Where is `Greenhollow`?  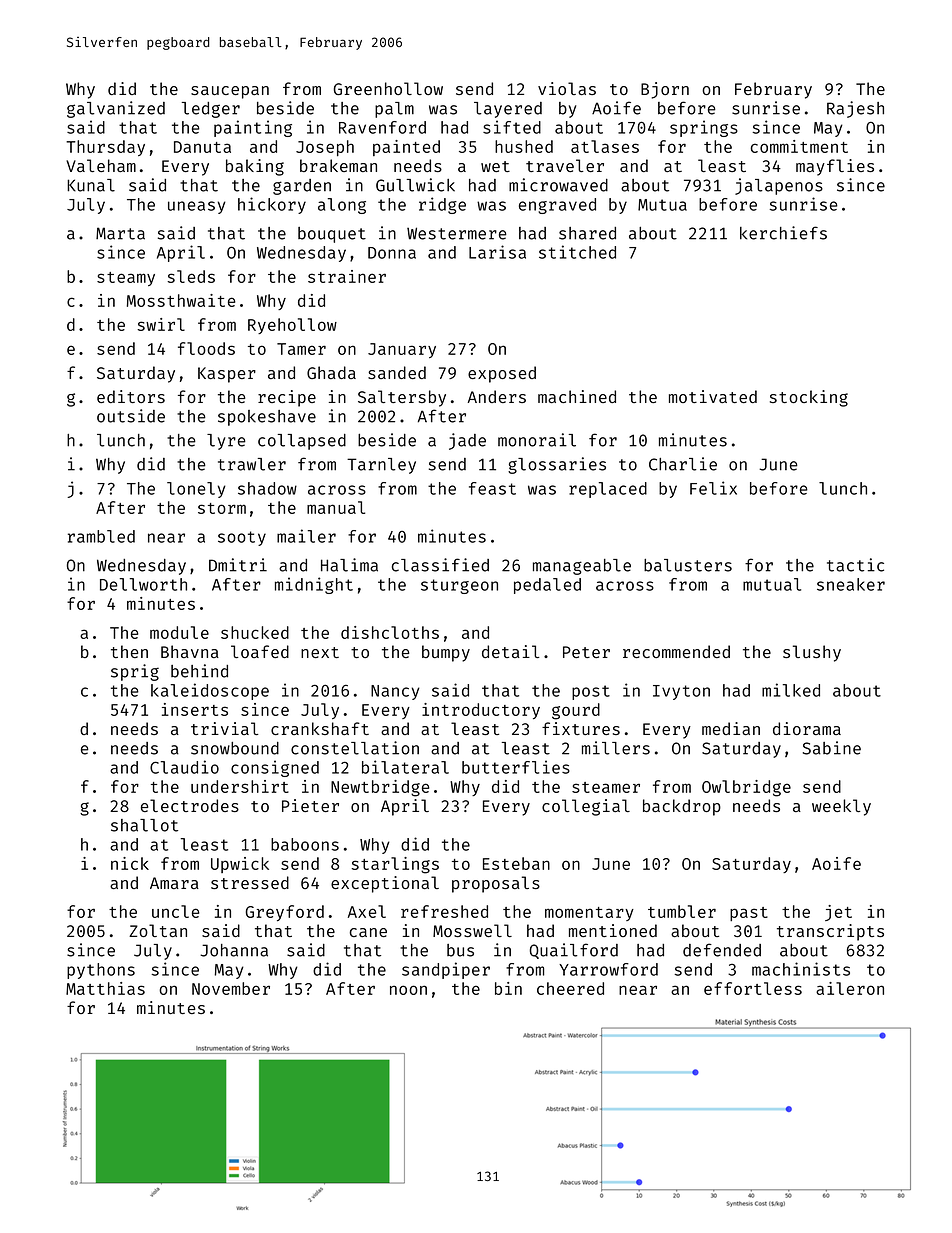
Greenhollow is located at coordinates (388, 88).
